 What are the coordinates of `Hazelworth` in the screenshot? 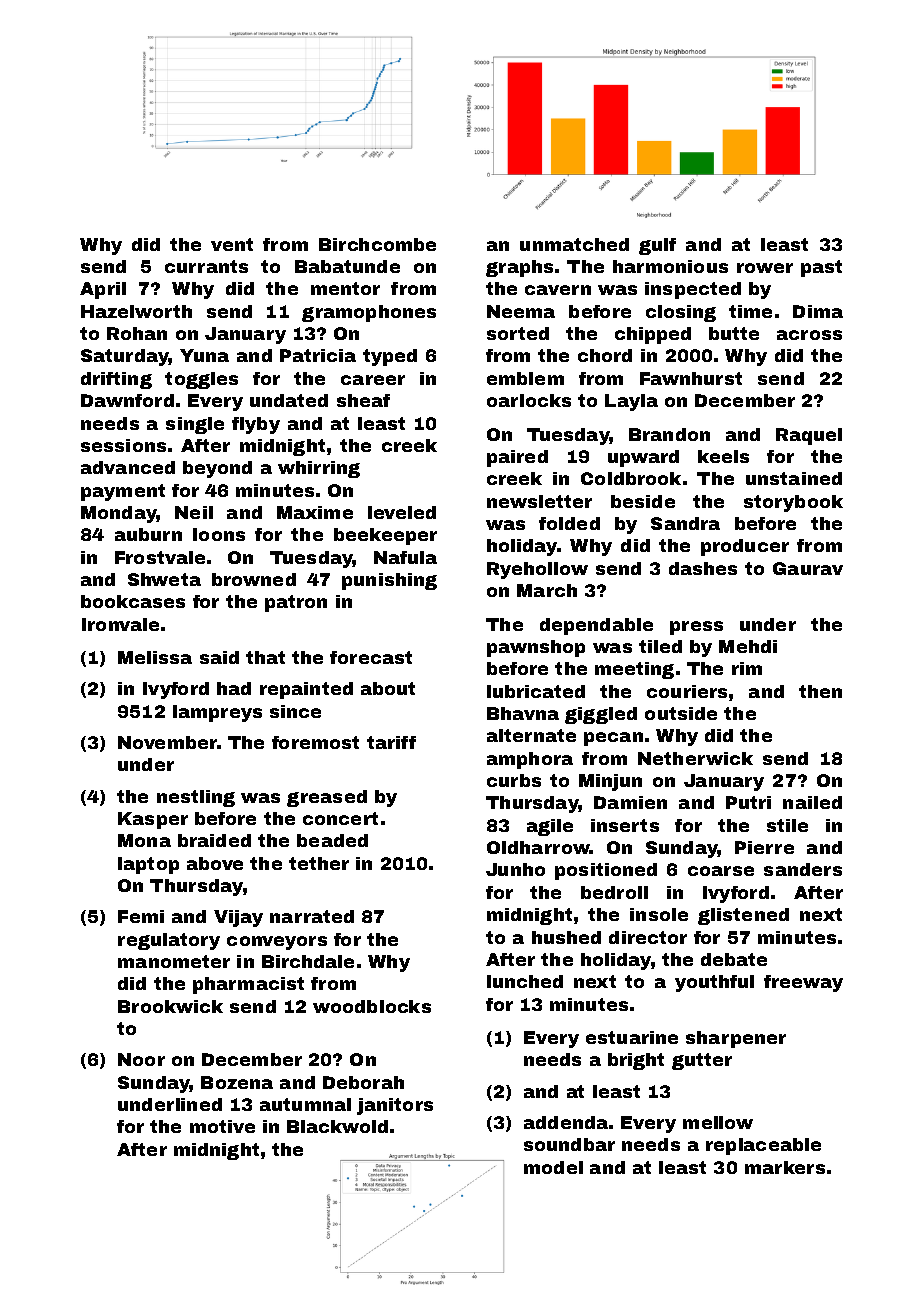 It's located at (136, 311).
